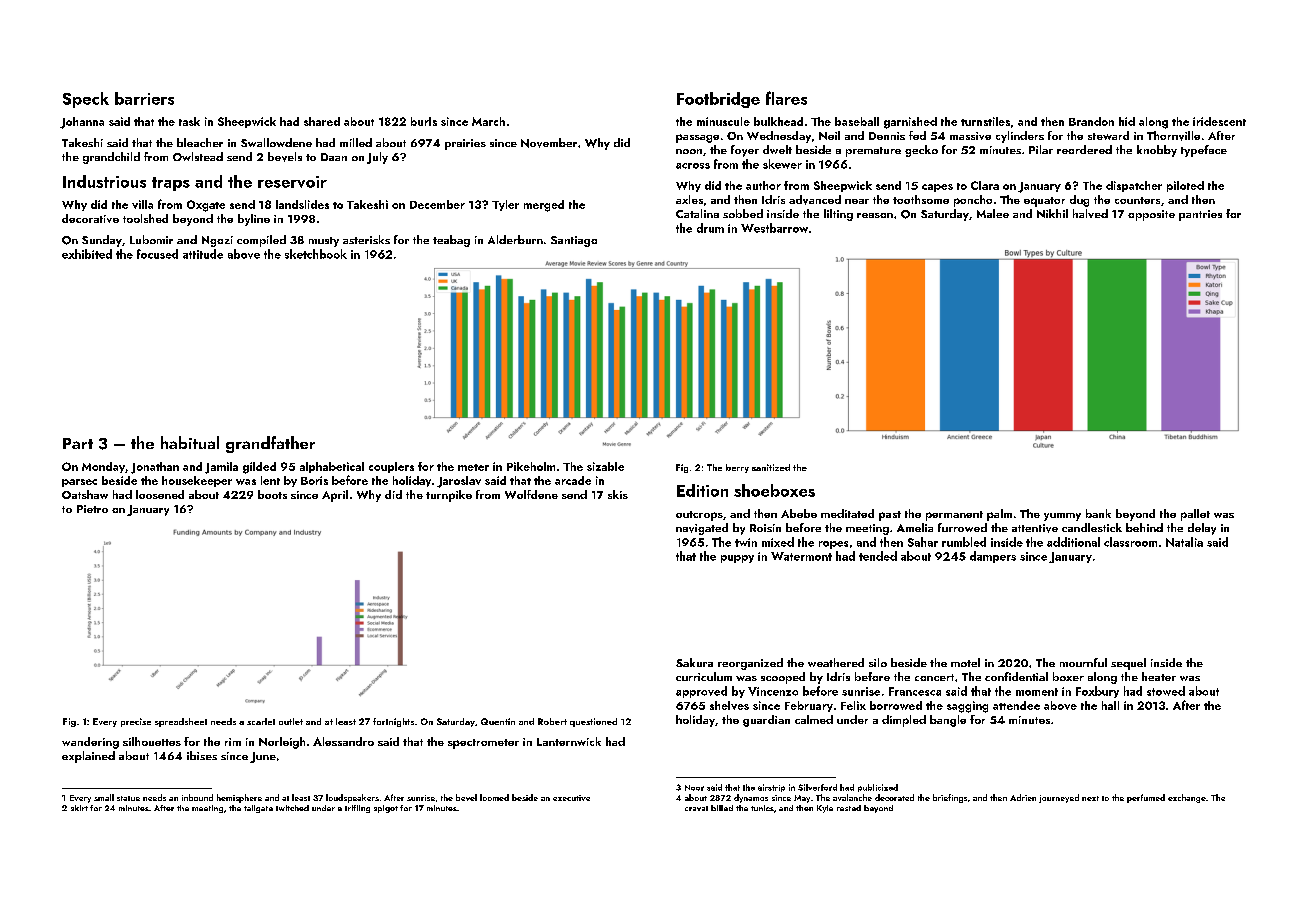  I want to click on milled, so click(356, 142).
